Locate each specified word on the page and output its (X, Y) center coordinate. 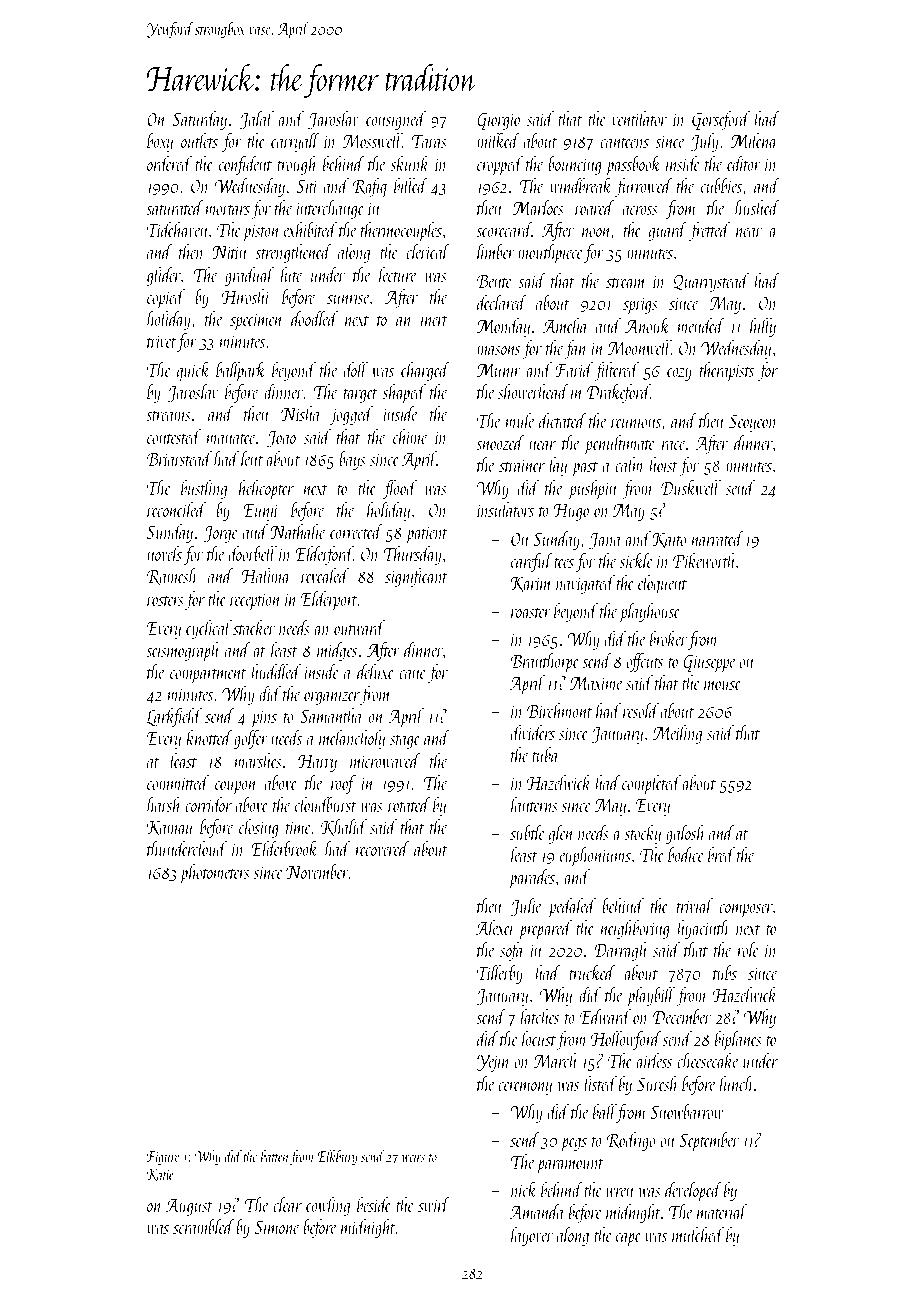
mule (520, 420)
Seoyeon (753, 423)
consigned (396, 120)
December (682, 1016)
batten (274, 1156)
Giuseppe (709, 663)
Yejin (493, 1063)
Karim (531, 584)
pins (264, 719)
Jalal (256, 120)
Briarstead (179, 458)
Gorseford (721, 120)
